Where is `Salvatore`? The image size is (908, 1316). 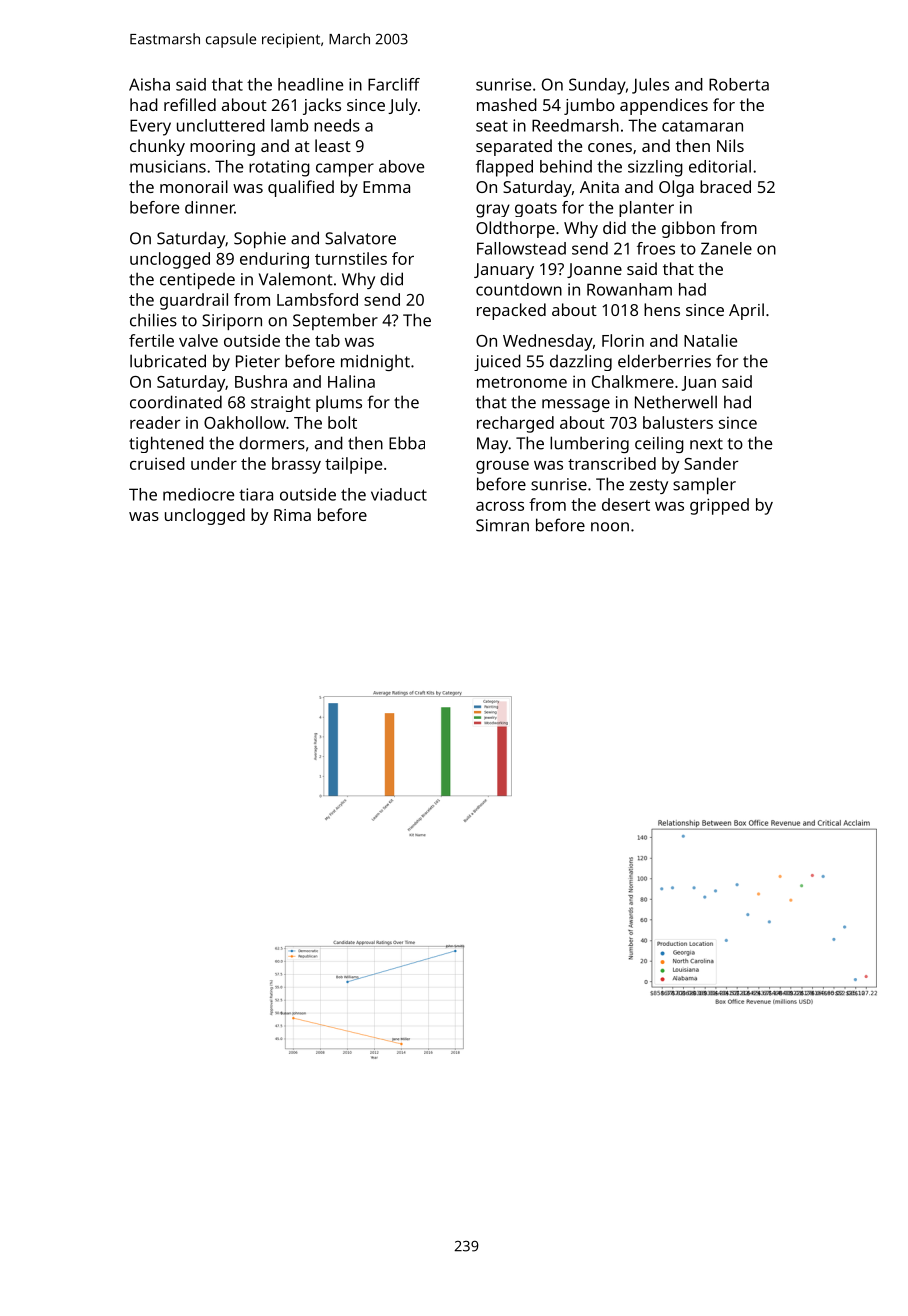 Salvatore is located at coordinates (360, 238).
